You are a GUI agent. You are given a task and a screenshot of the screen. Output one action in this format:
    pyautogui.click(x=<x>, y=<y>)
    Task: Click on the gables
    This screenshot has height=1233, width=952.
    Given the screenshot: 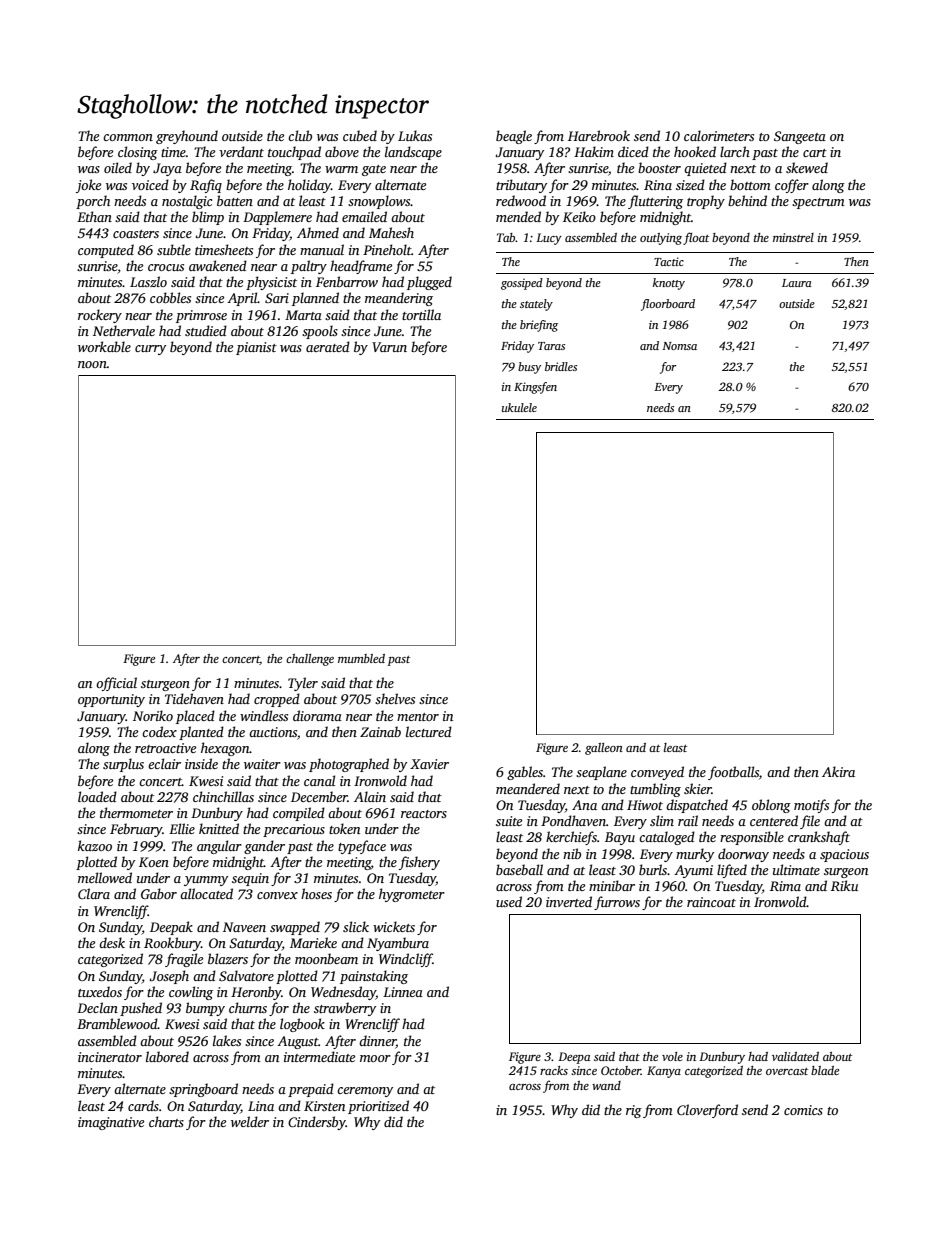 What is the action you would take?
    pyautogui.click(x=525, y=773)
